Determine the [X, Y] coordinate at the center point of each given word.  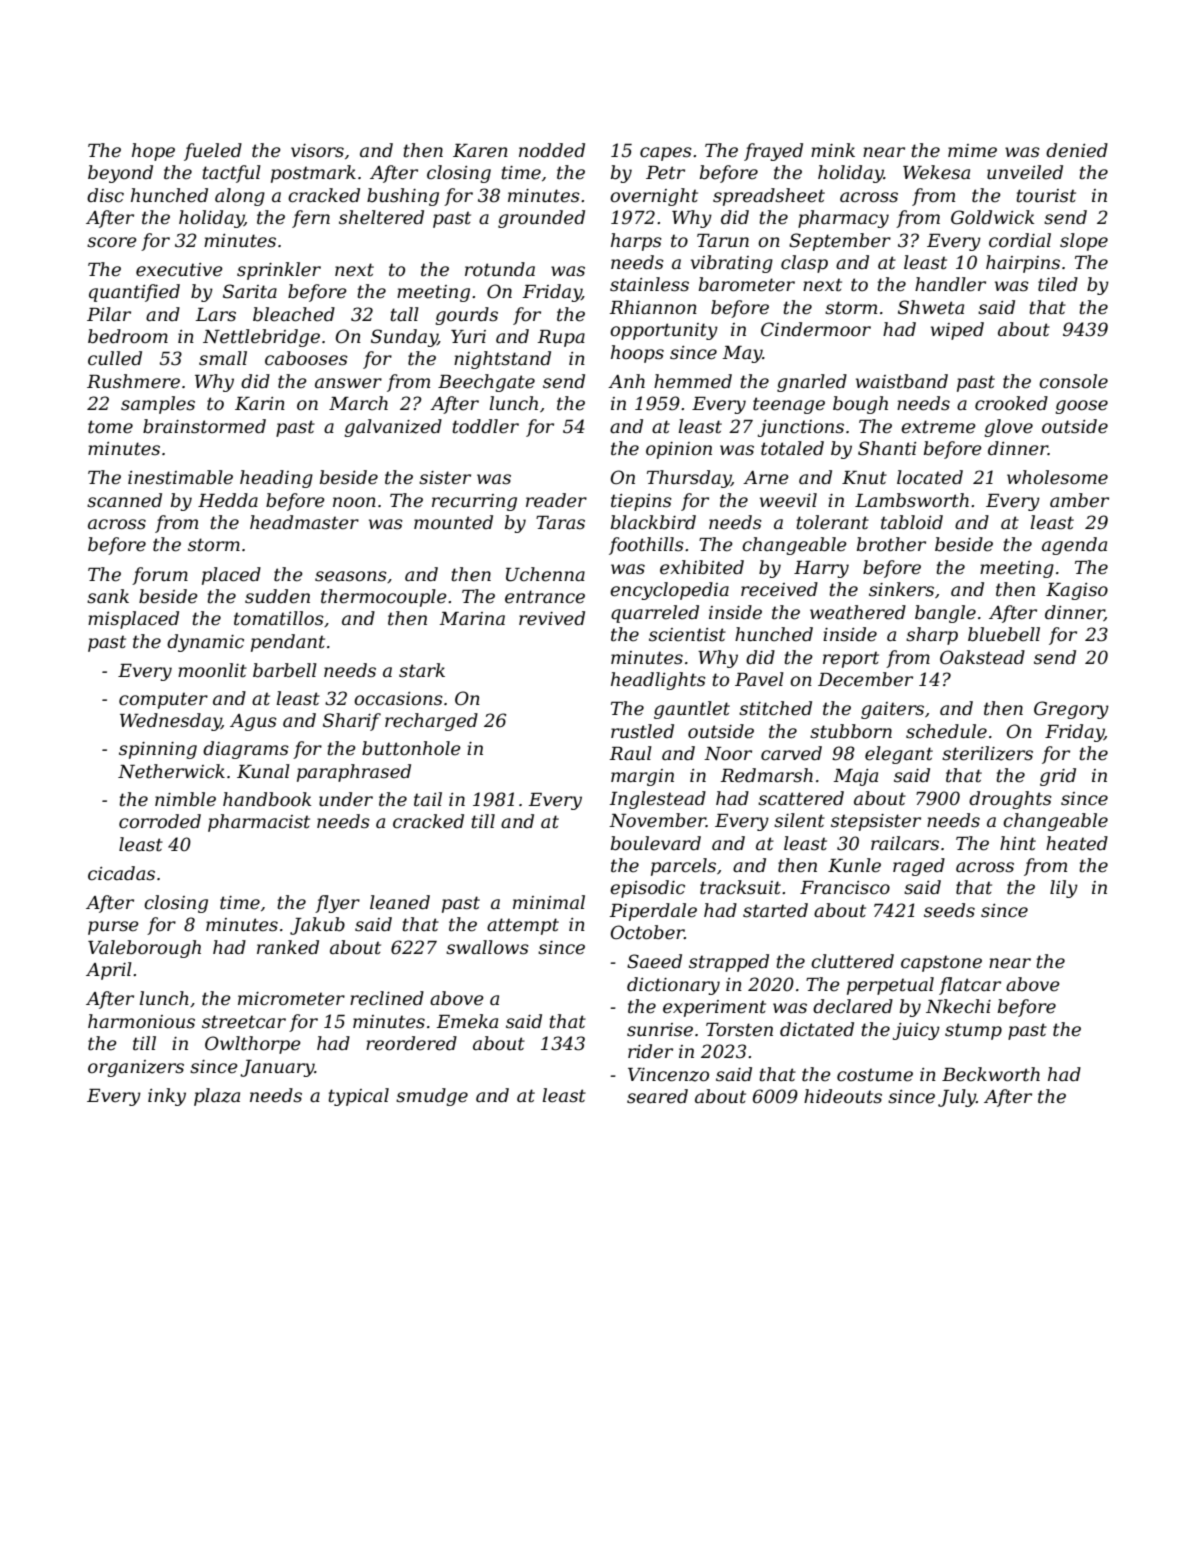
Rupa [561, 338]
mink [833, 150]
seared [657, 1096]
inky [167, 1097]
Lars [215, 314]
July [957, 1098]
